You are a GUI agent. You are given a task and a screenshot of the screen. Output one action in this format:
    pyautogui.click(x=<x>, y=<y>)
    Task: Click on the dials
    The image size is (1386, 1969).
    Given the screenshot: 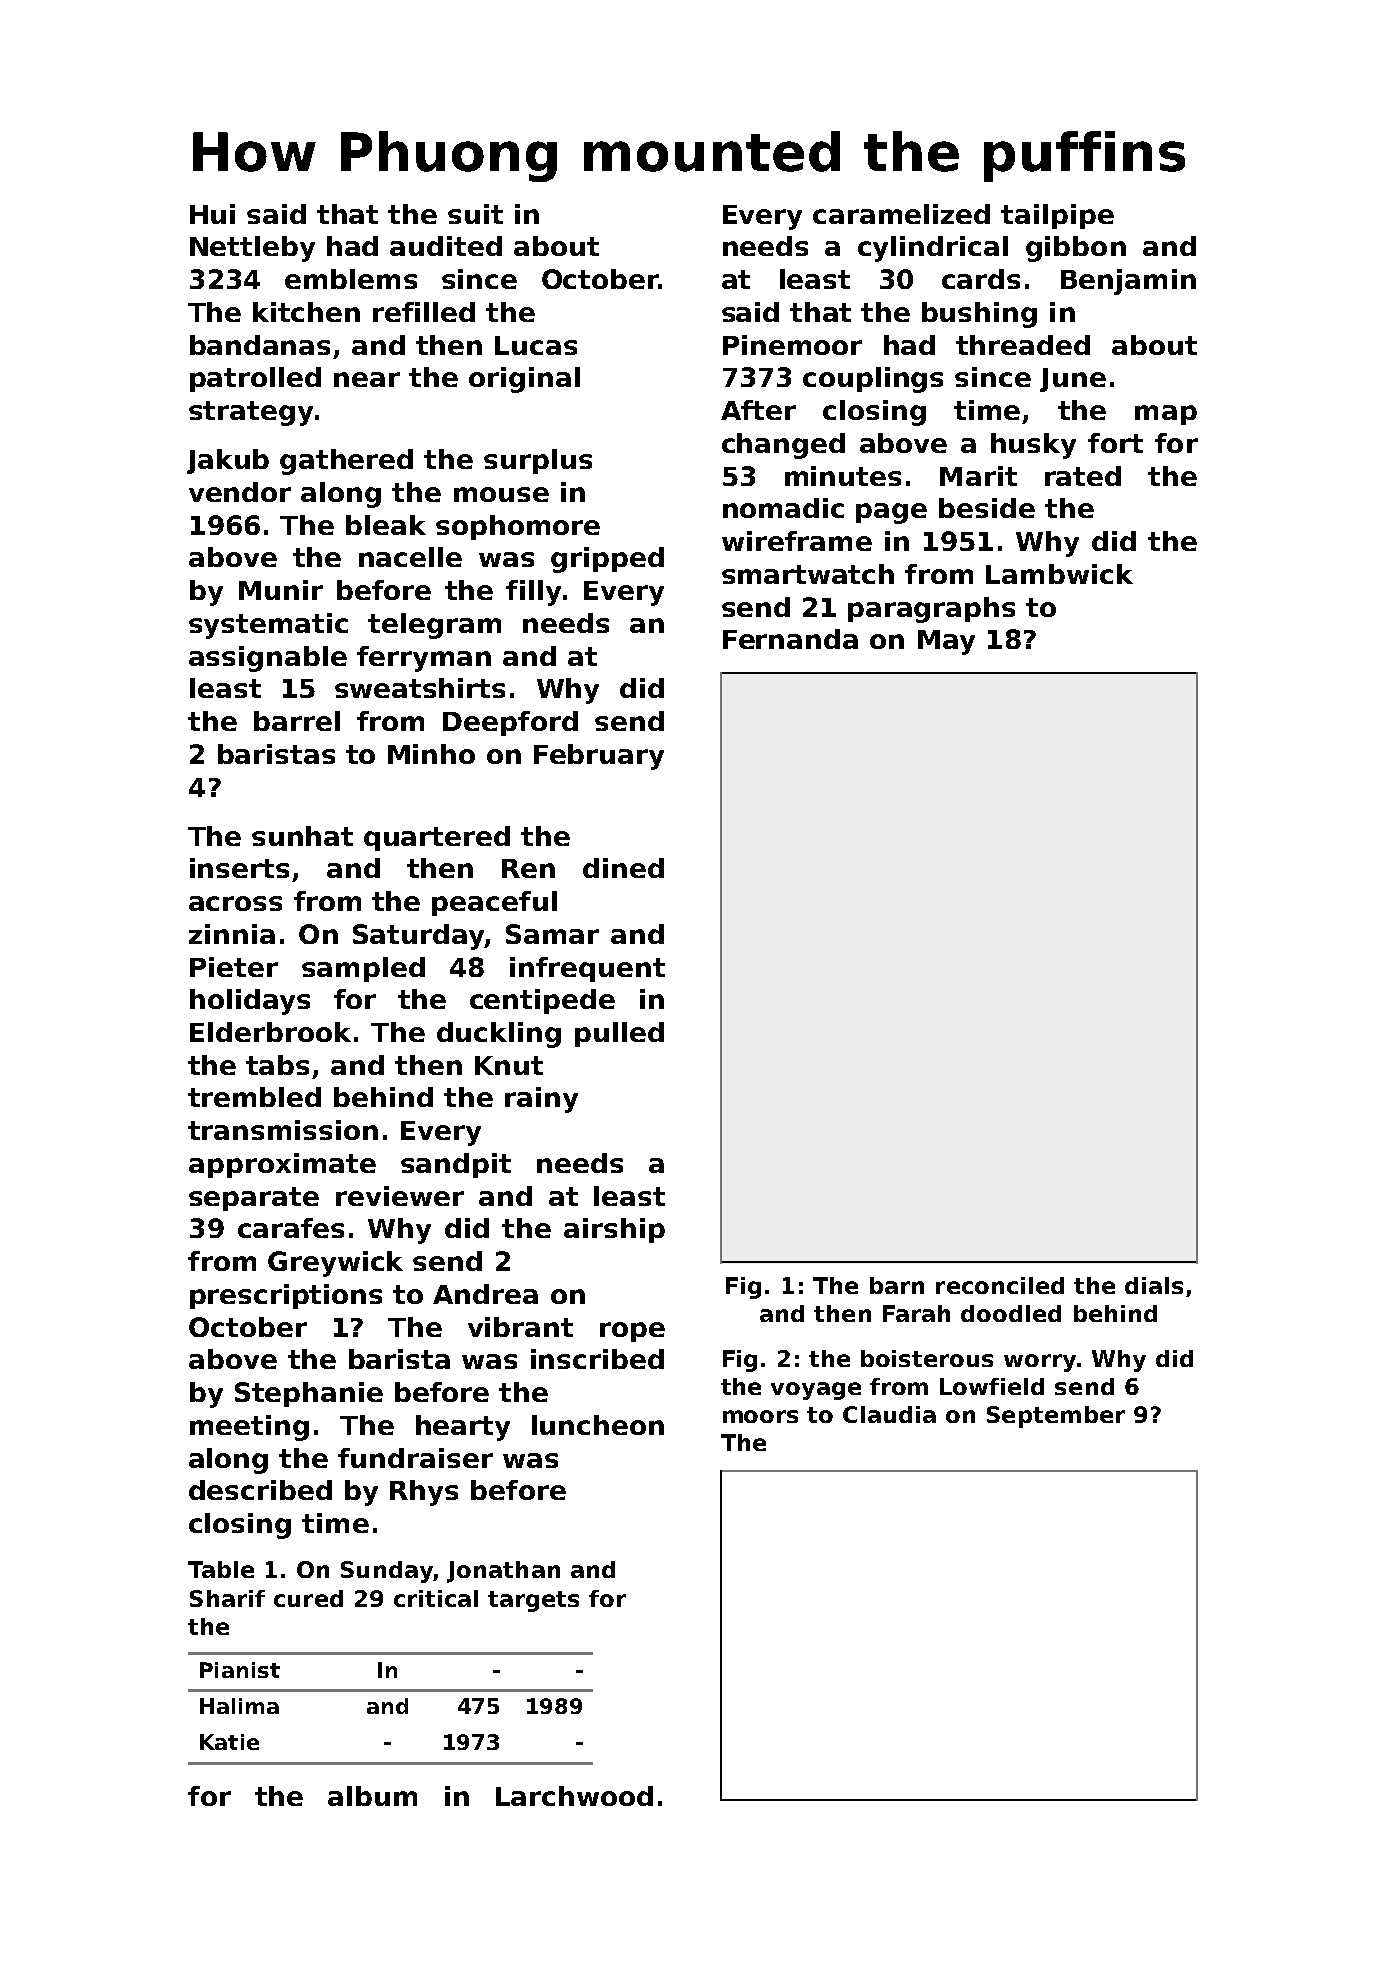 What is the action you would take?
    pyautogui.click(x=1154, y=1285)
